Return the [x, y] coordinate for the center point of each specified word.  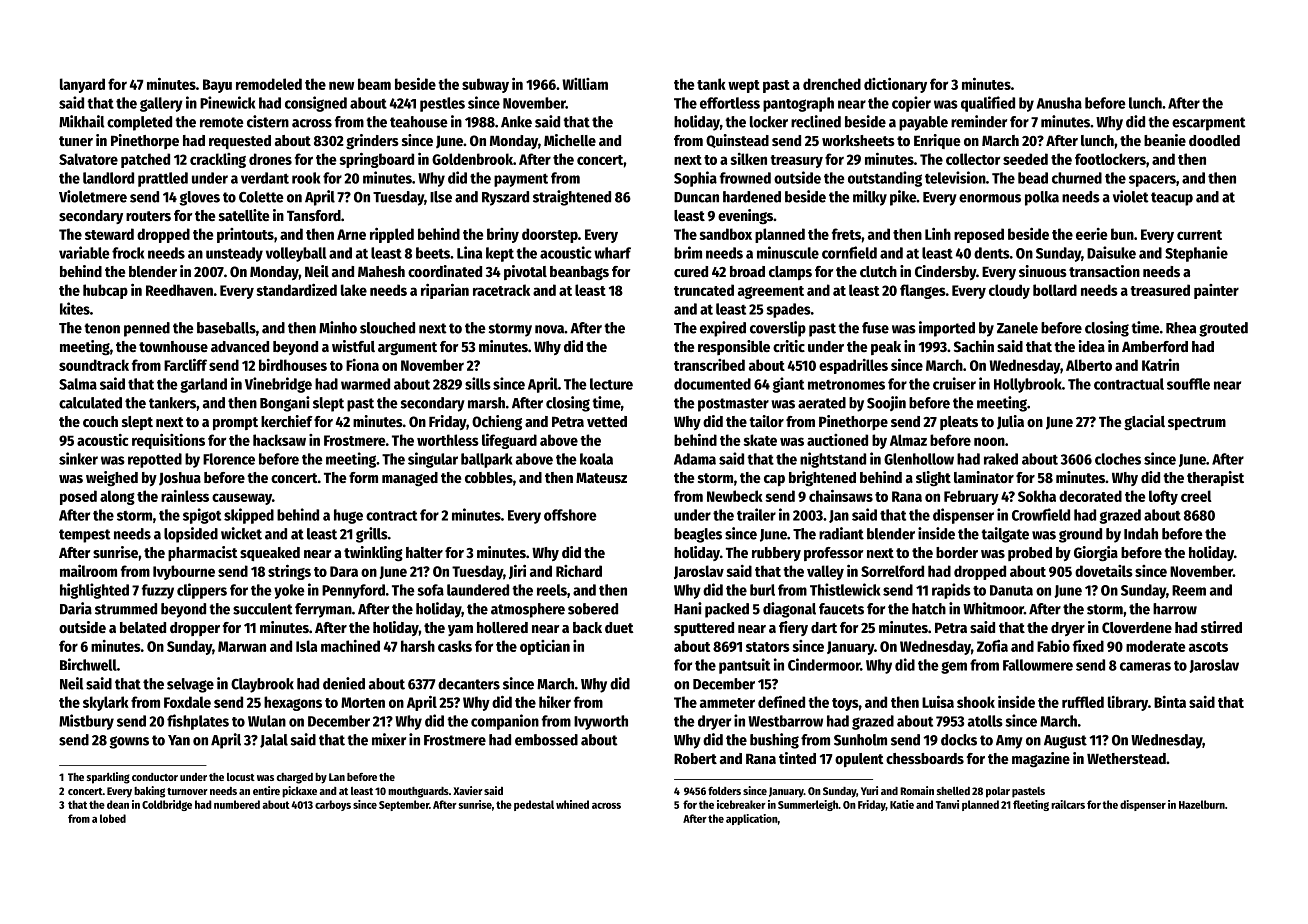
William [585, 84]
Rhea [1181, 328]
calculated [90, 403]
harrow [1175, 609]
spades [788, 310]
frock [128, 253]
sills [478, 383]
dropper [195, 629]
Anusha [1059, 103]
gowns [129, 742]
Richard [579, 571]
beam [374, 84]
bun [1122, 234]
